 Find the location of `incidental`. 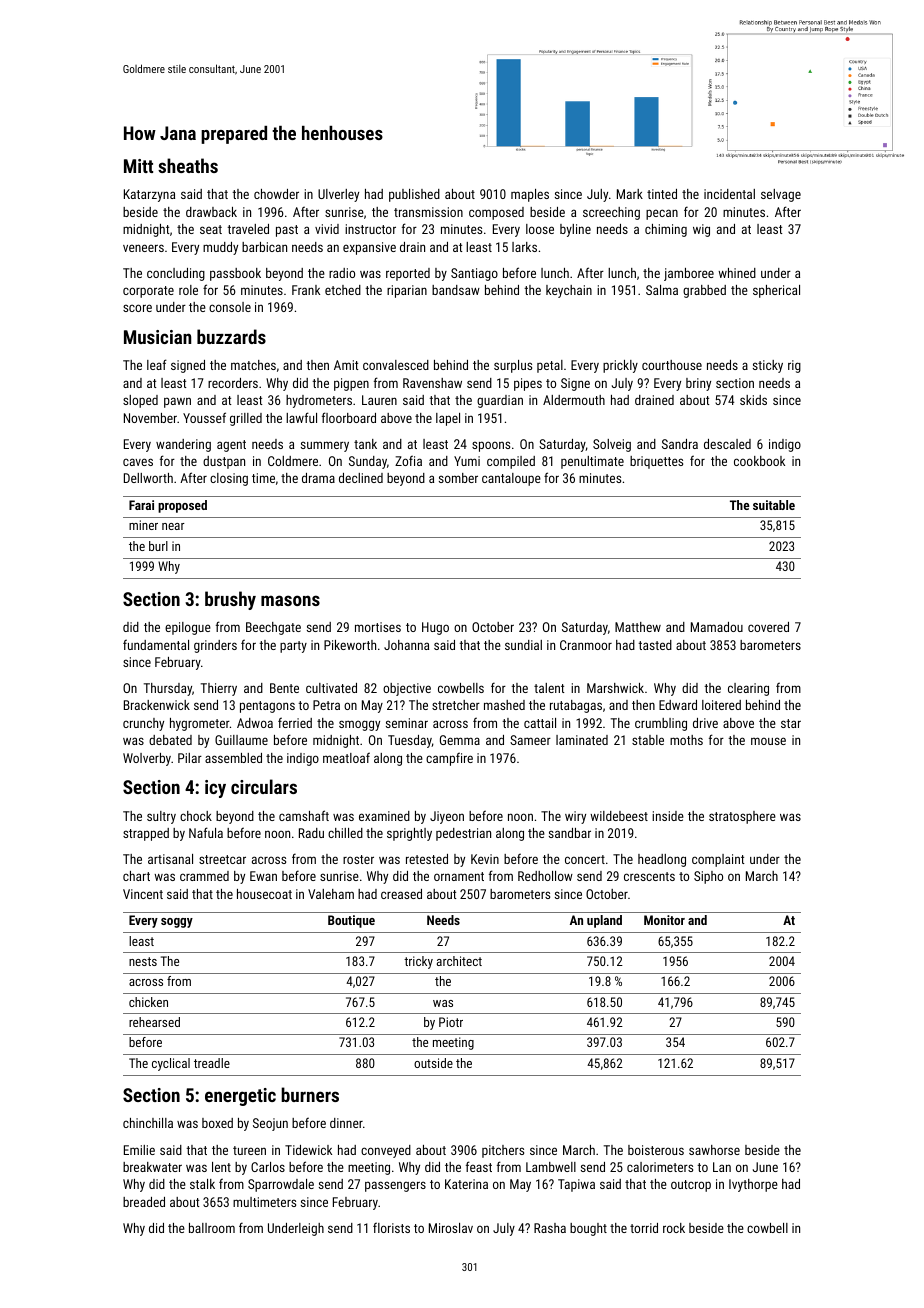

incidental is located at coordinates (729, 194).
